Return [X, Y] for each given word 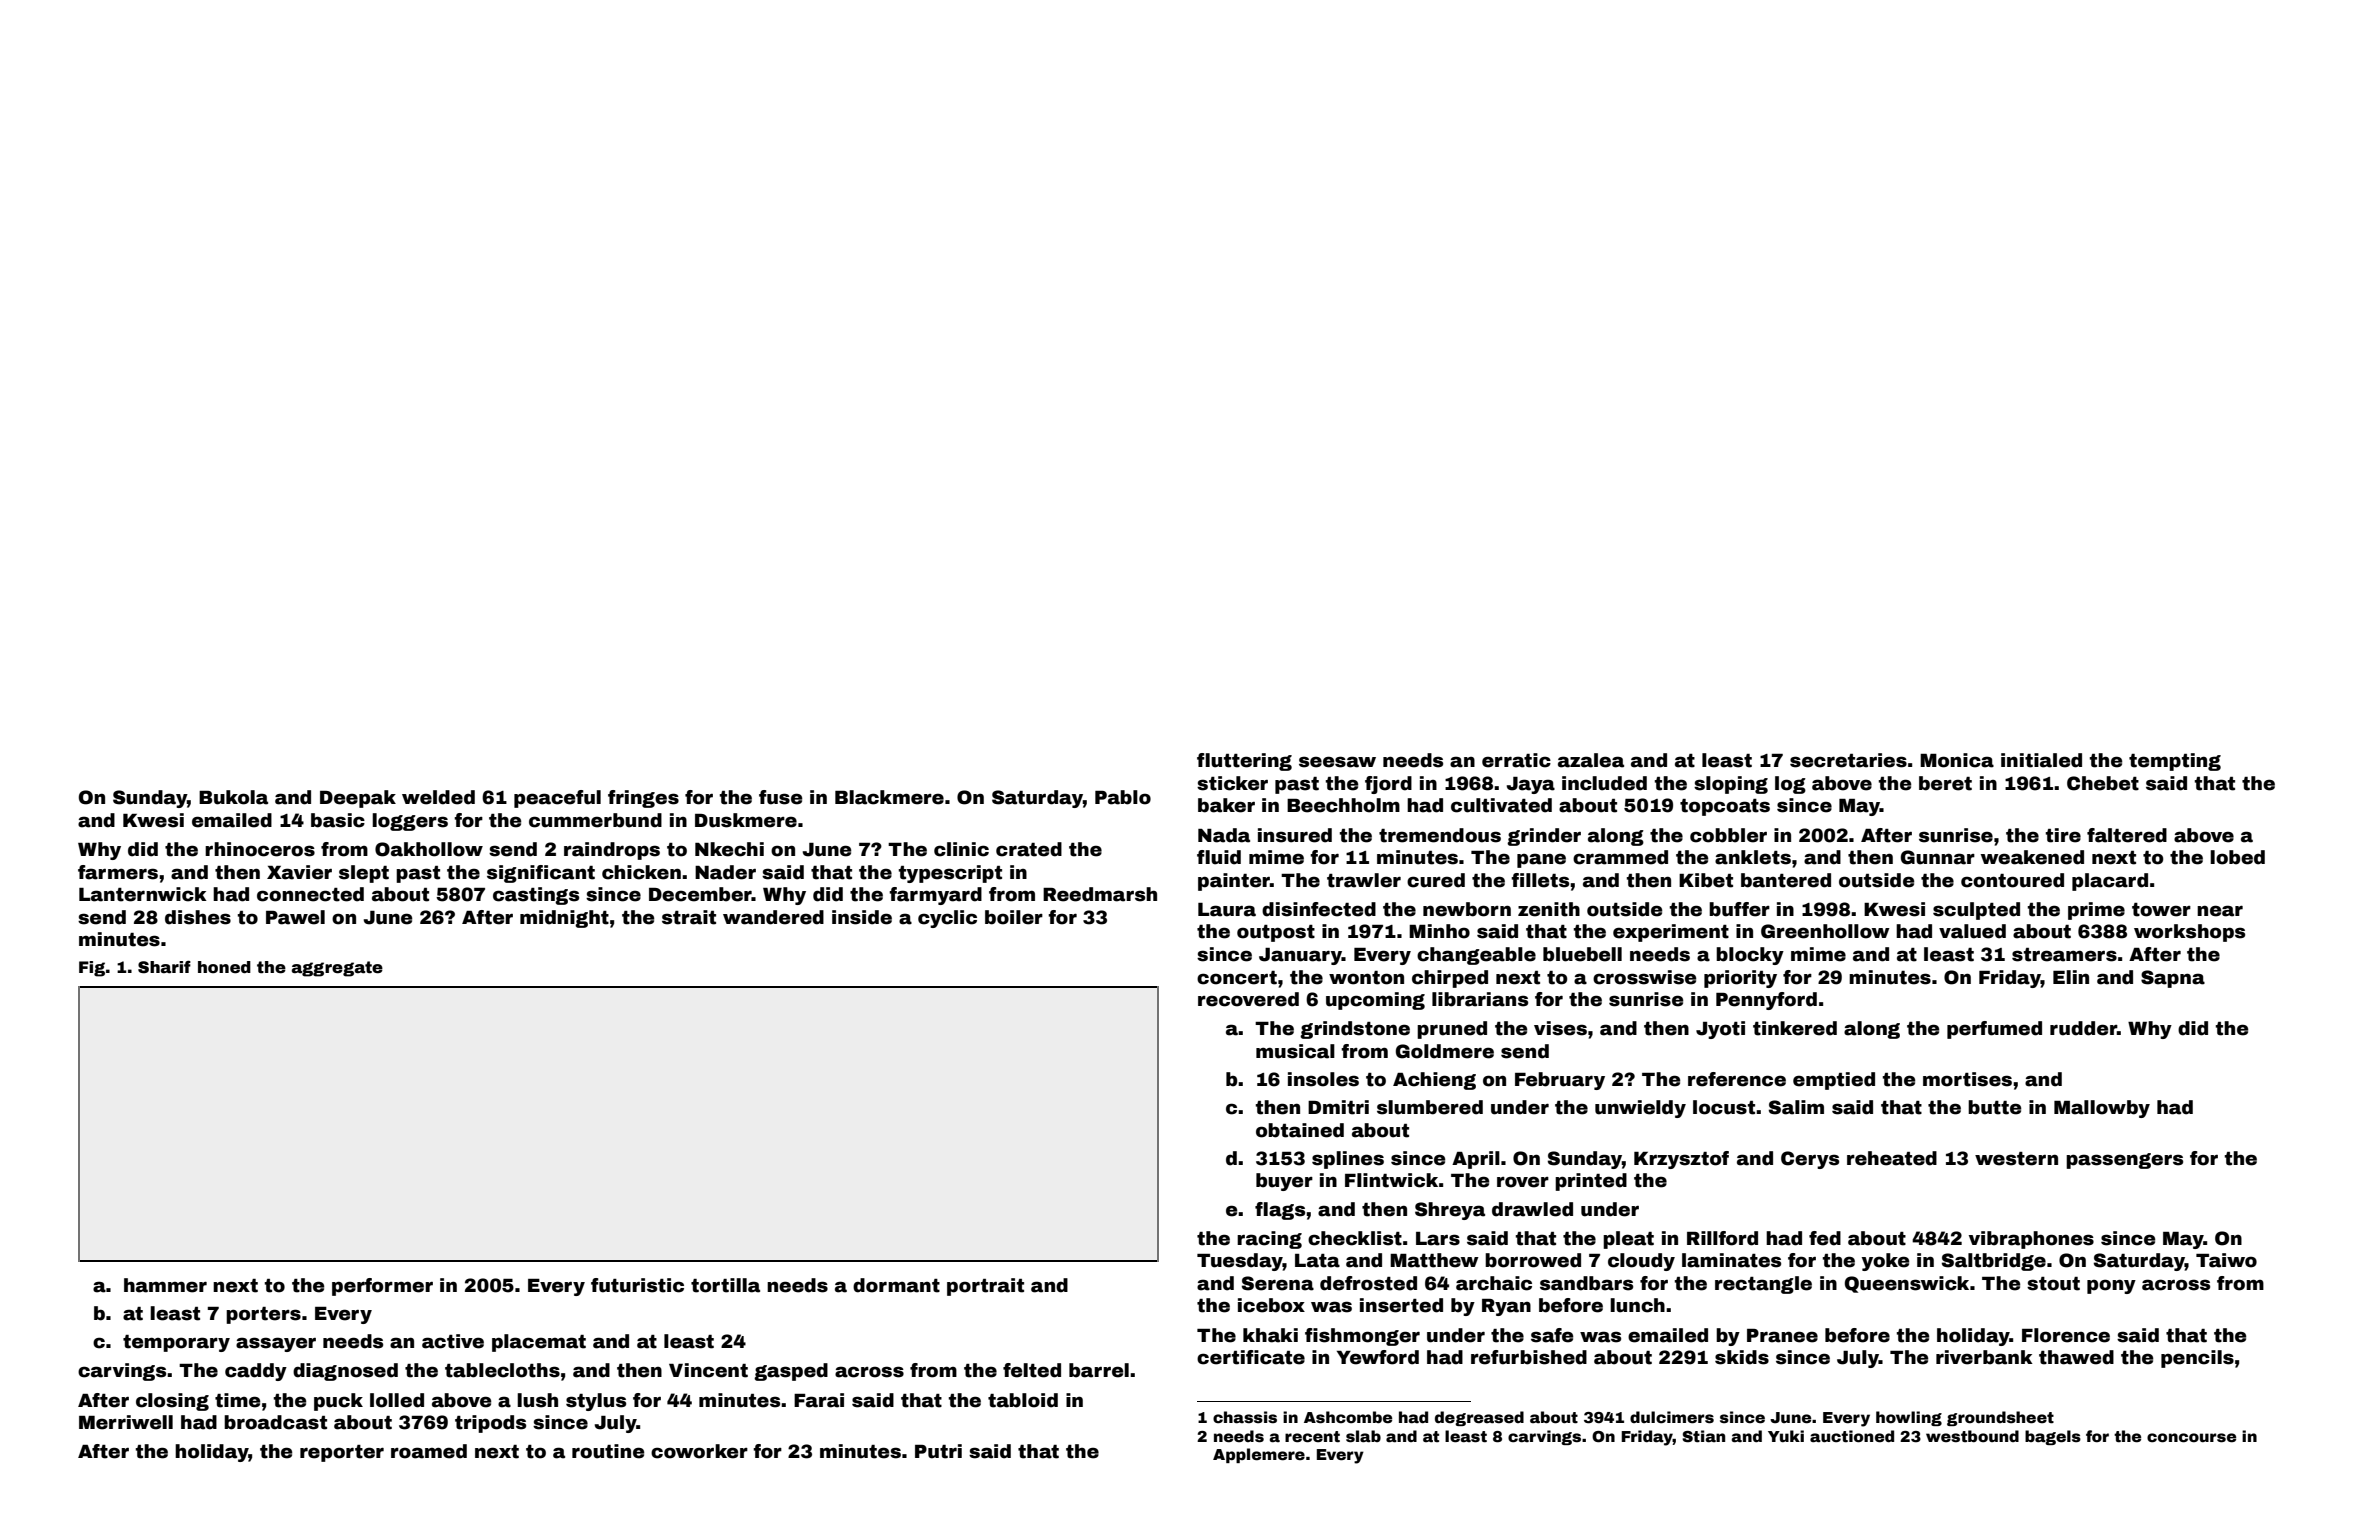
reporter [342, 1453]
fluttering [1244, 762]
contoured [2012, 880]
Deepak [358, 799]
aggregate [337, 969]
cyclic [947, 919]
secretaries [1848, 760]
